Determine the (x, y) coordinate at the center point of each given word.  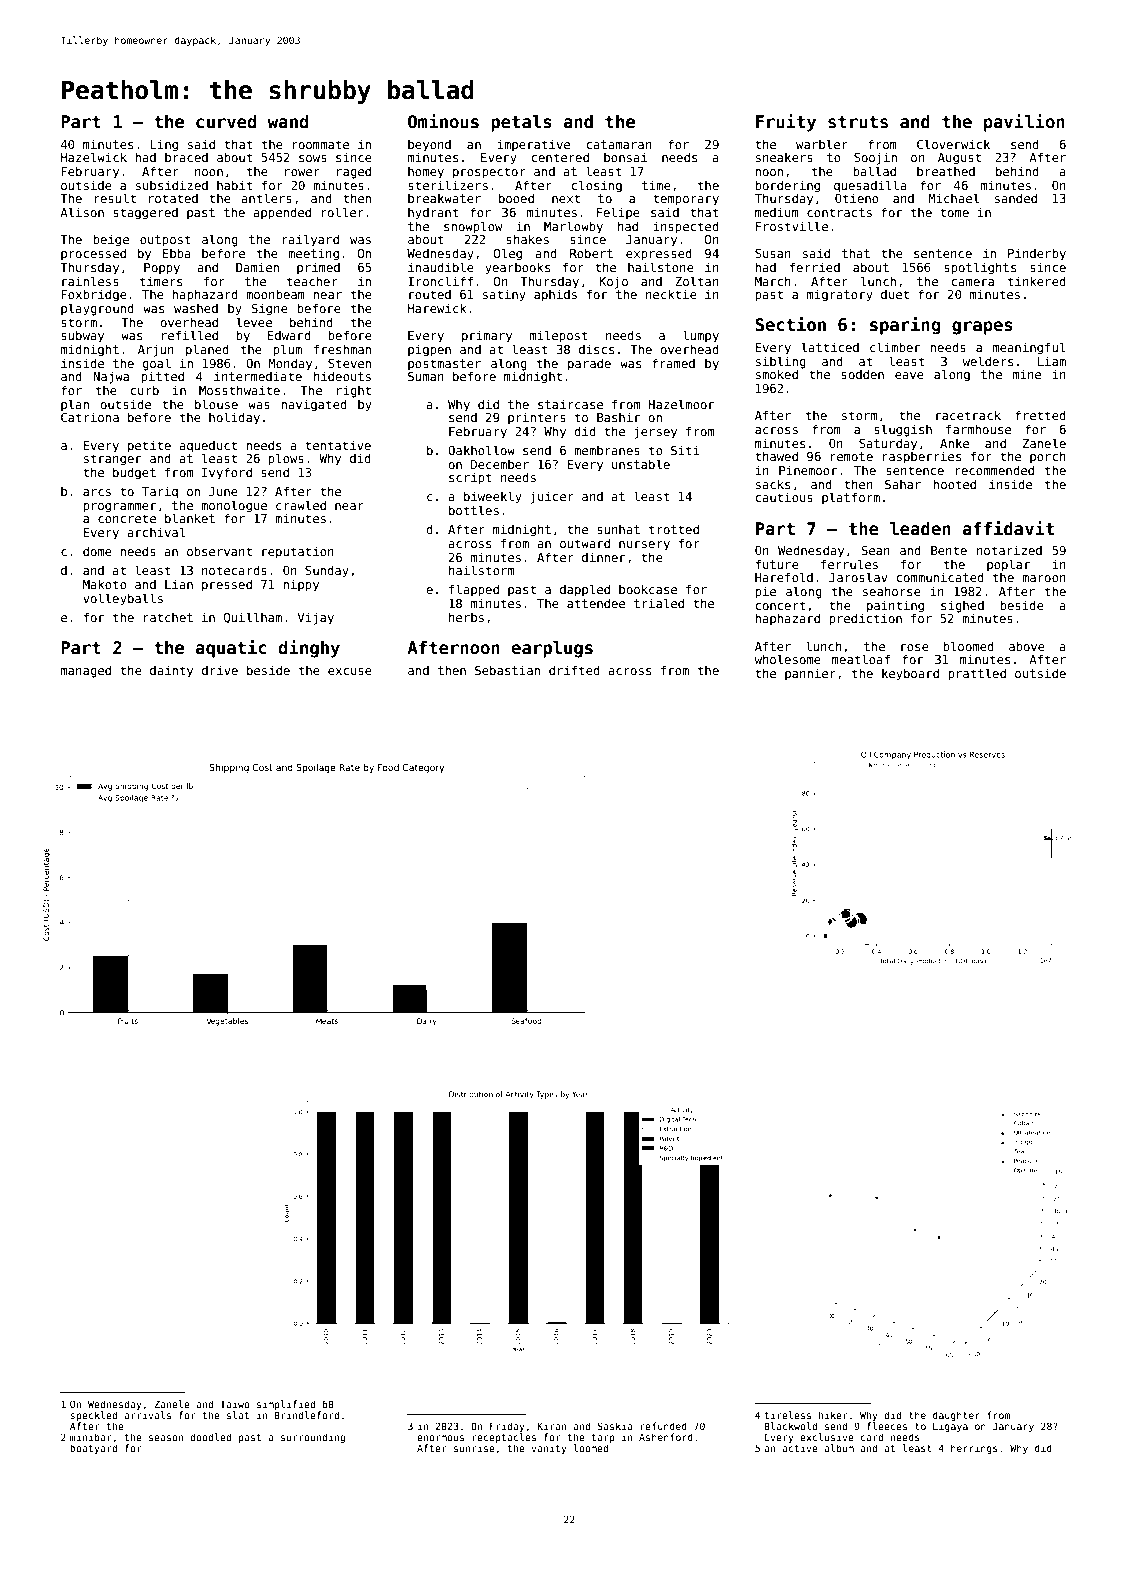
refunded (663, 1426)
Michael (954, 198)
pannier (810, 674)
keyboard (910, 674)
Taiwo (235, 1404)
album (839, 1448)
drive (220, 670)
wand (287, 121)
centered (560, 157)
